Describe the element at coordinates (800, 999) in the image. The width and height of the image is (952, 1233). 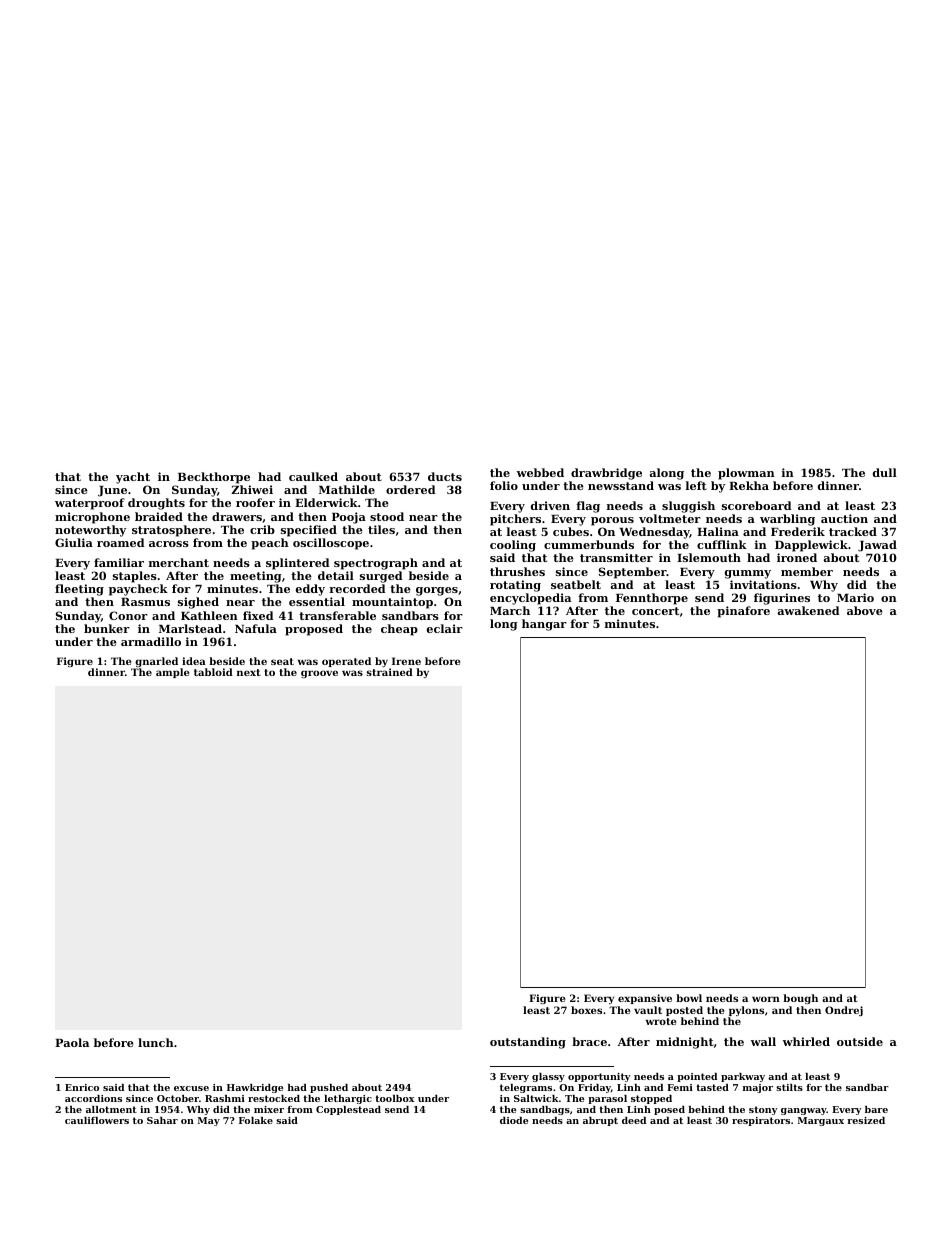
I see `bough` at that location.
